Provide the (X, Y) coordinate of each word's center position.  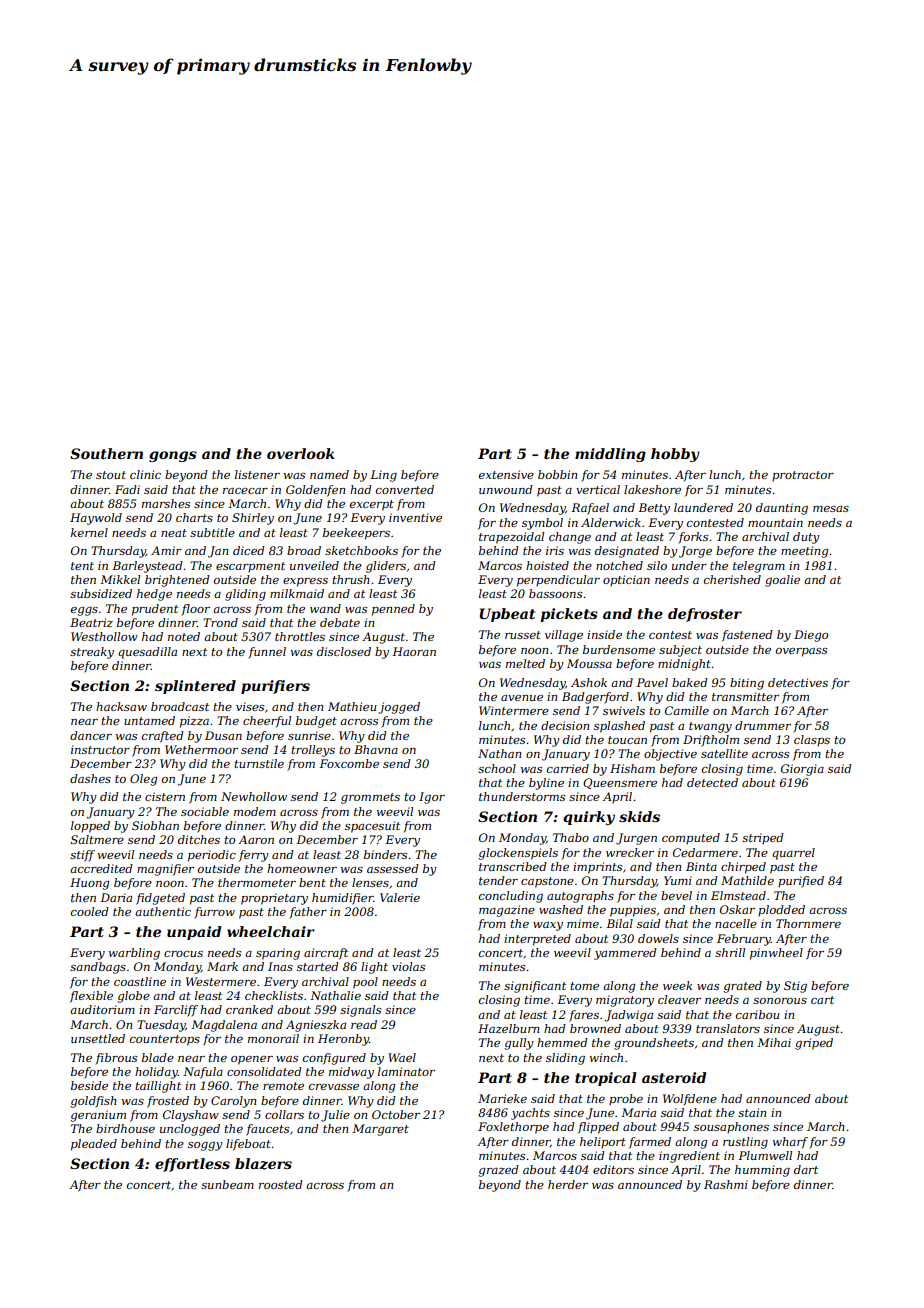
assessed (393, 868)
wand (325, 608)
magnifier (165, 870)
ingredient (689, 1157)
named (329, 474)
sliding (565, 1059)
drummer (763, 725)
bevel (676, 895)
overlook (301, 453)
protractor (803, 476)
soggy (205, 1146)
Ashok (589, 682)
